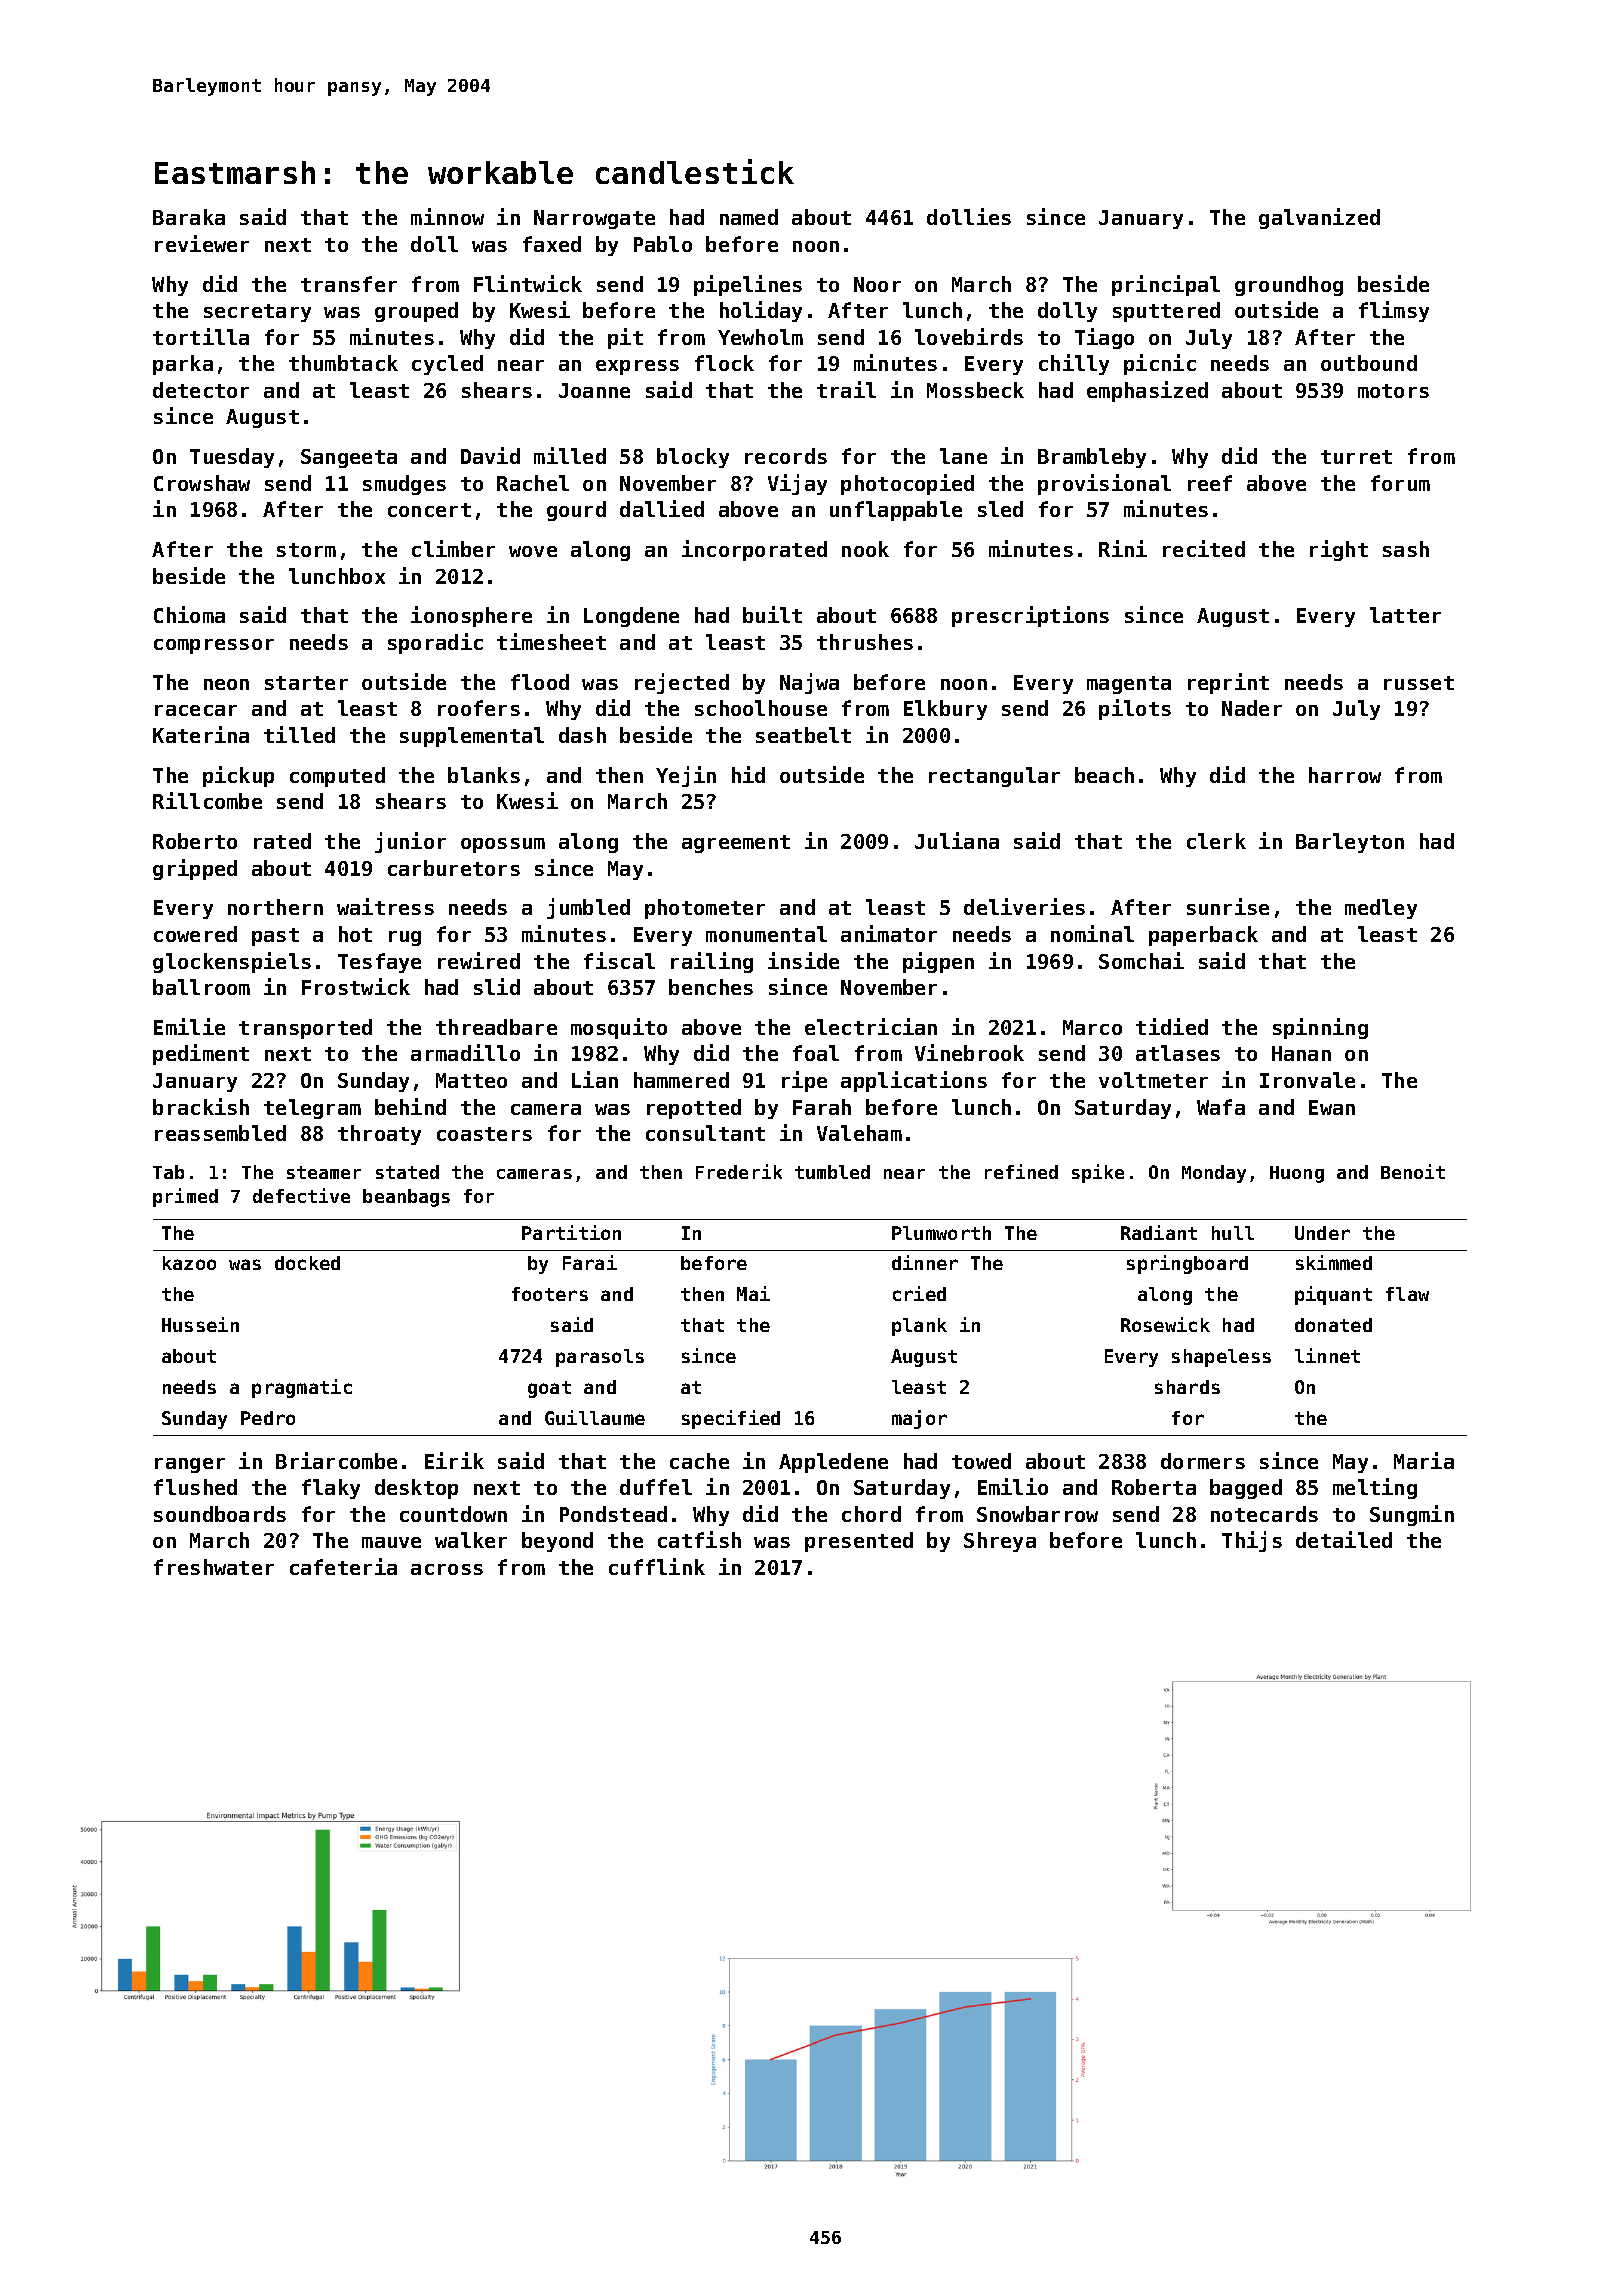 The image size is (1620, 2292). What do you see at coordinates (663, 244) in the page?
I see `Pablo` at bounding box center [663, 244].
